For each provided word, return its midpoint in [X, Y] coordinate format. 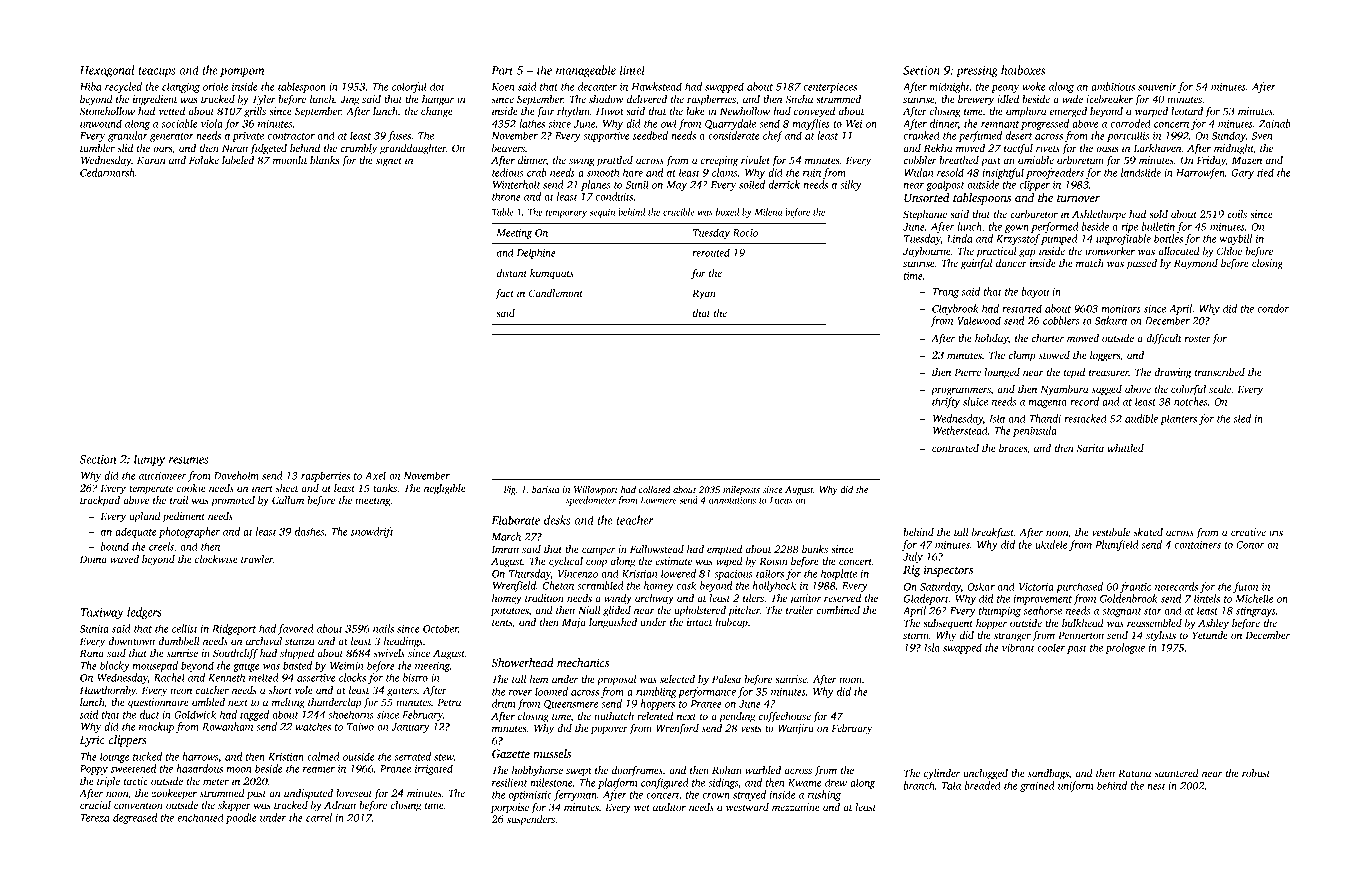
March [506, 536]
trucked [218, 99]
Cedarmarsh [107, 172]
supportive [606, 137]
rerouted [711, 252]
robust [1256, 773]
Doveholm [236, 475]
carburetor [1034, 214]
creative [1248, 532]
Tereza [95, 818]
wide [1072, 99]
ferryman [575, 795]
